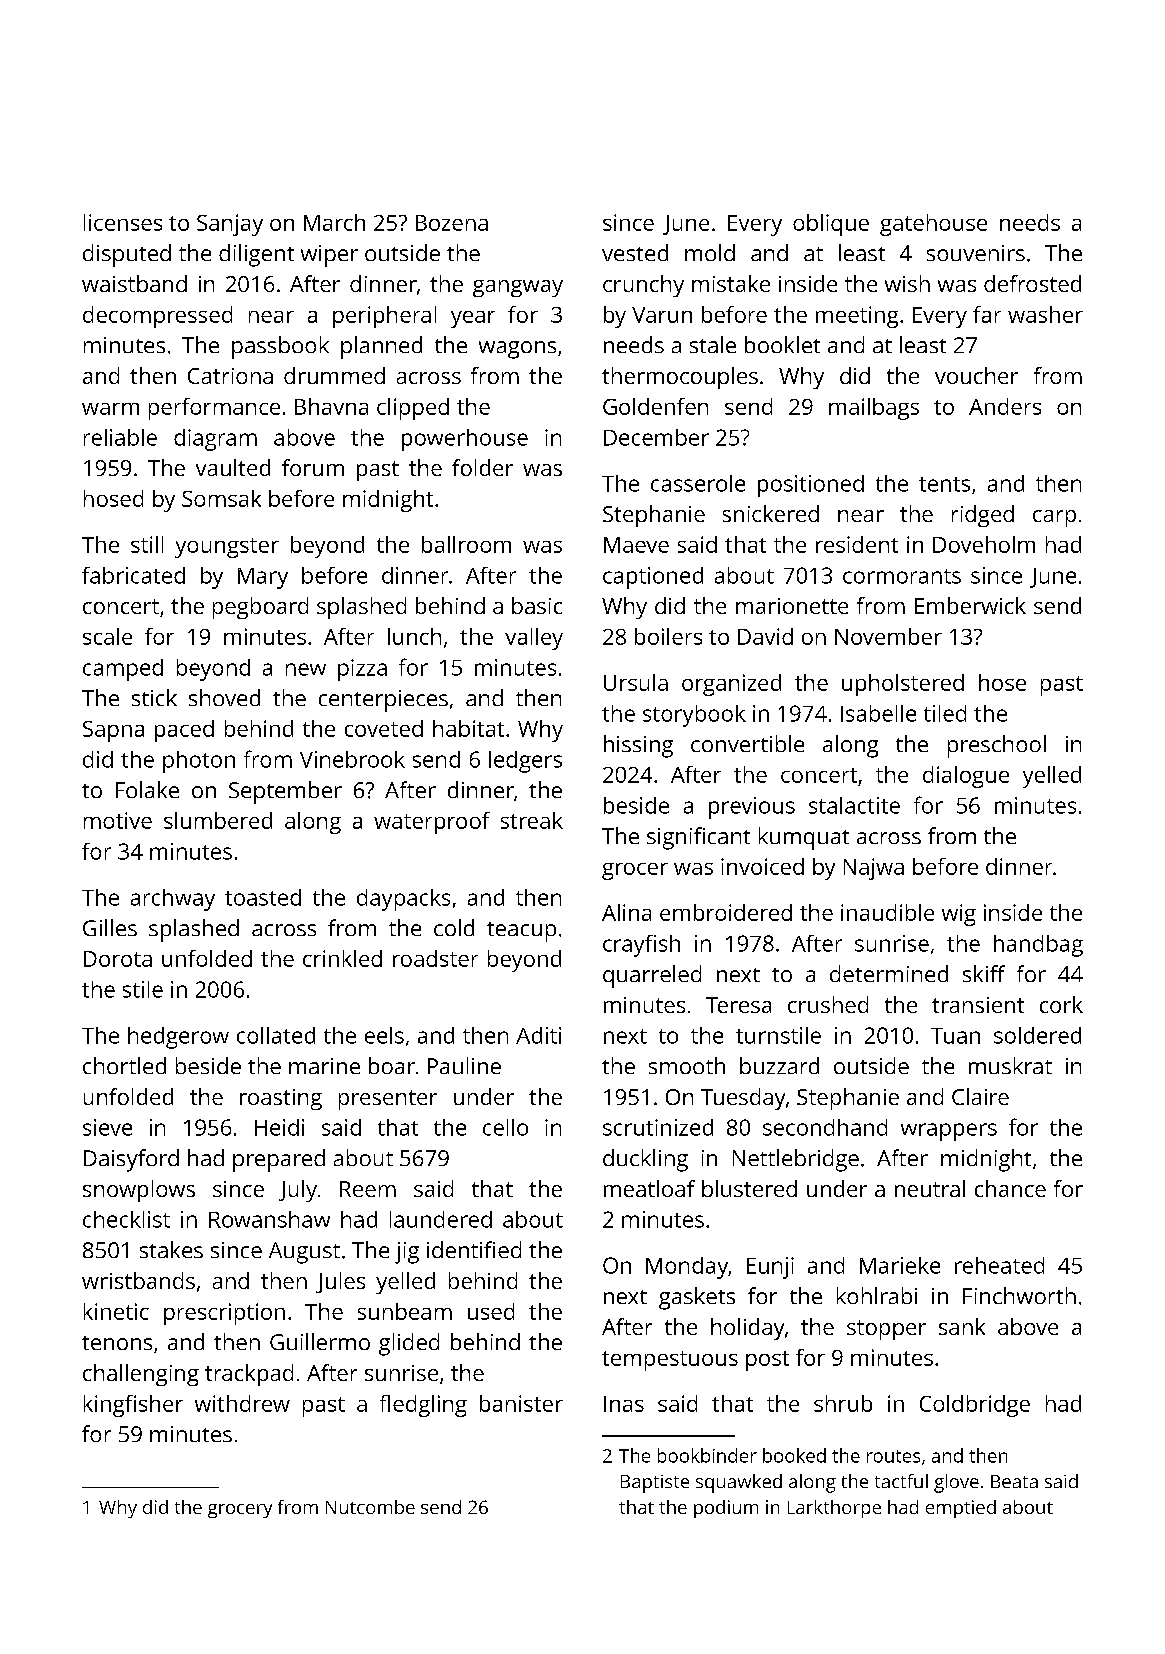 The width and height of the page is (1165, 1654). Describe the element at coordinates (280, 347) in the page. I see `passbook` at that location.
